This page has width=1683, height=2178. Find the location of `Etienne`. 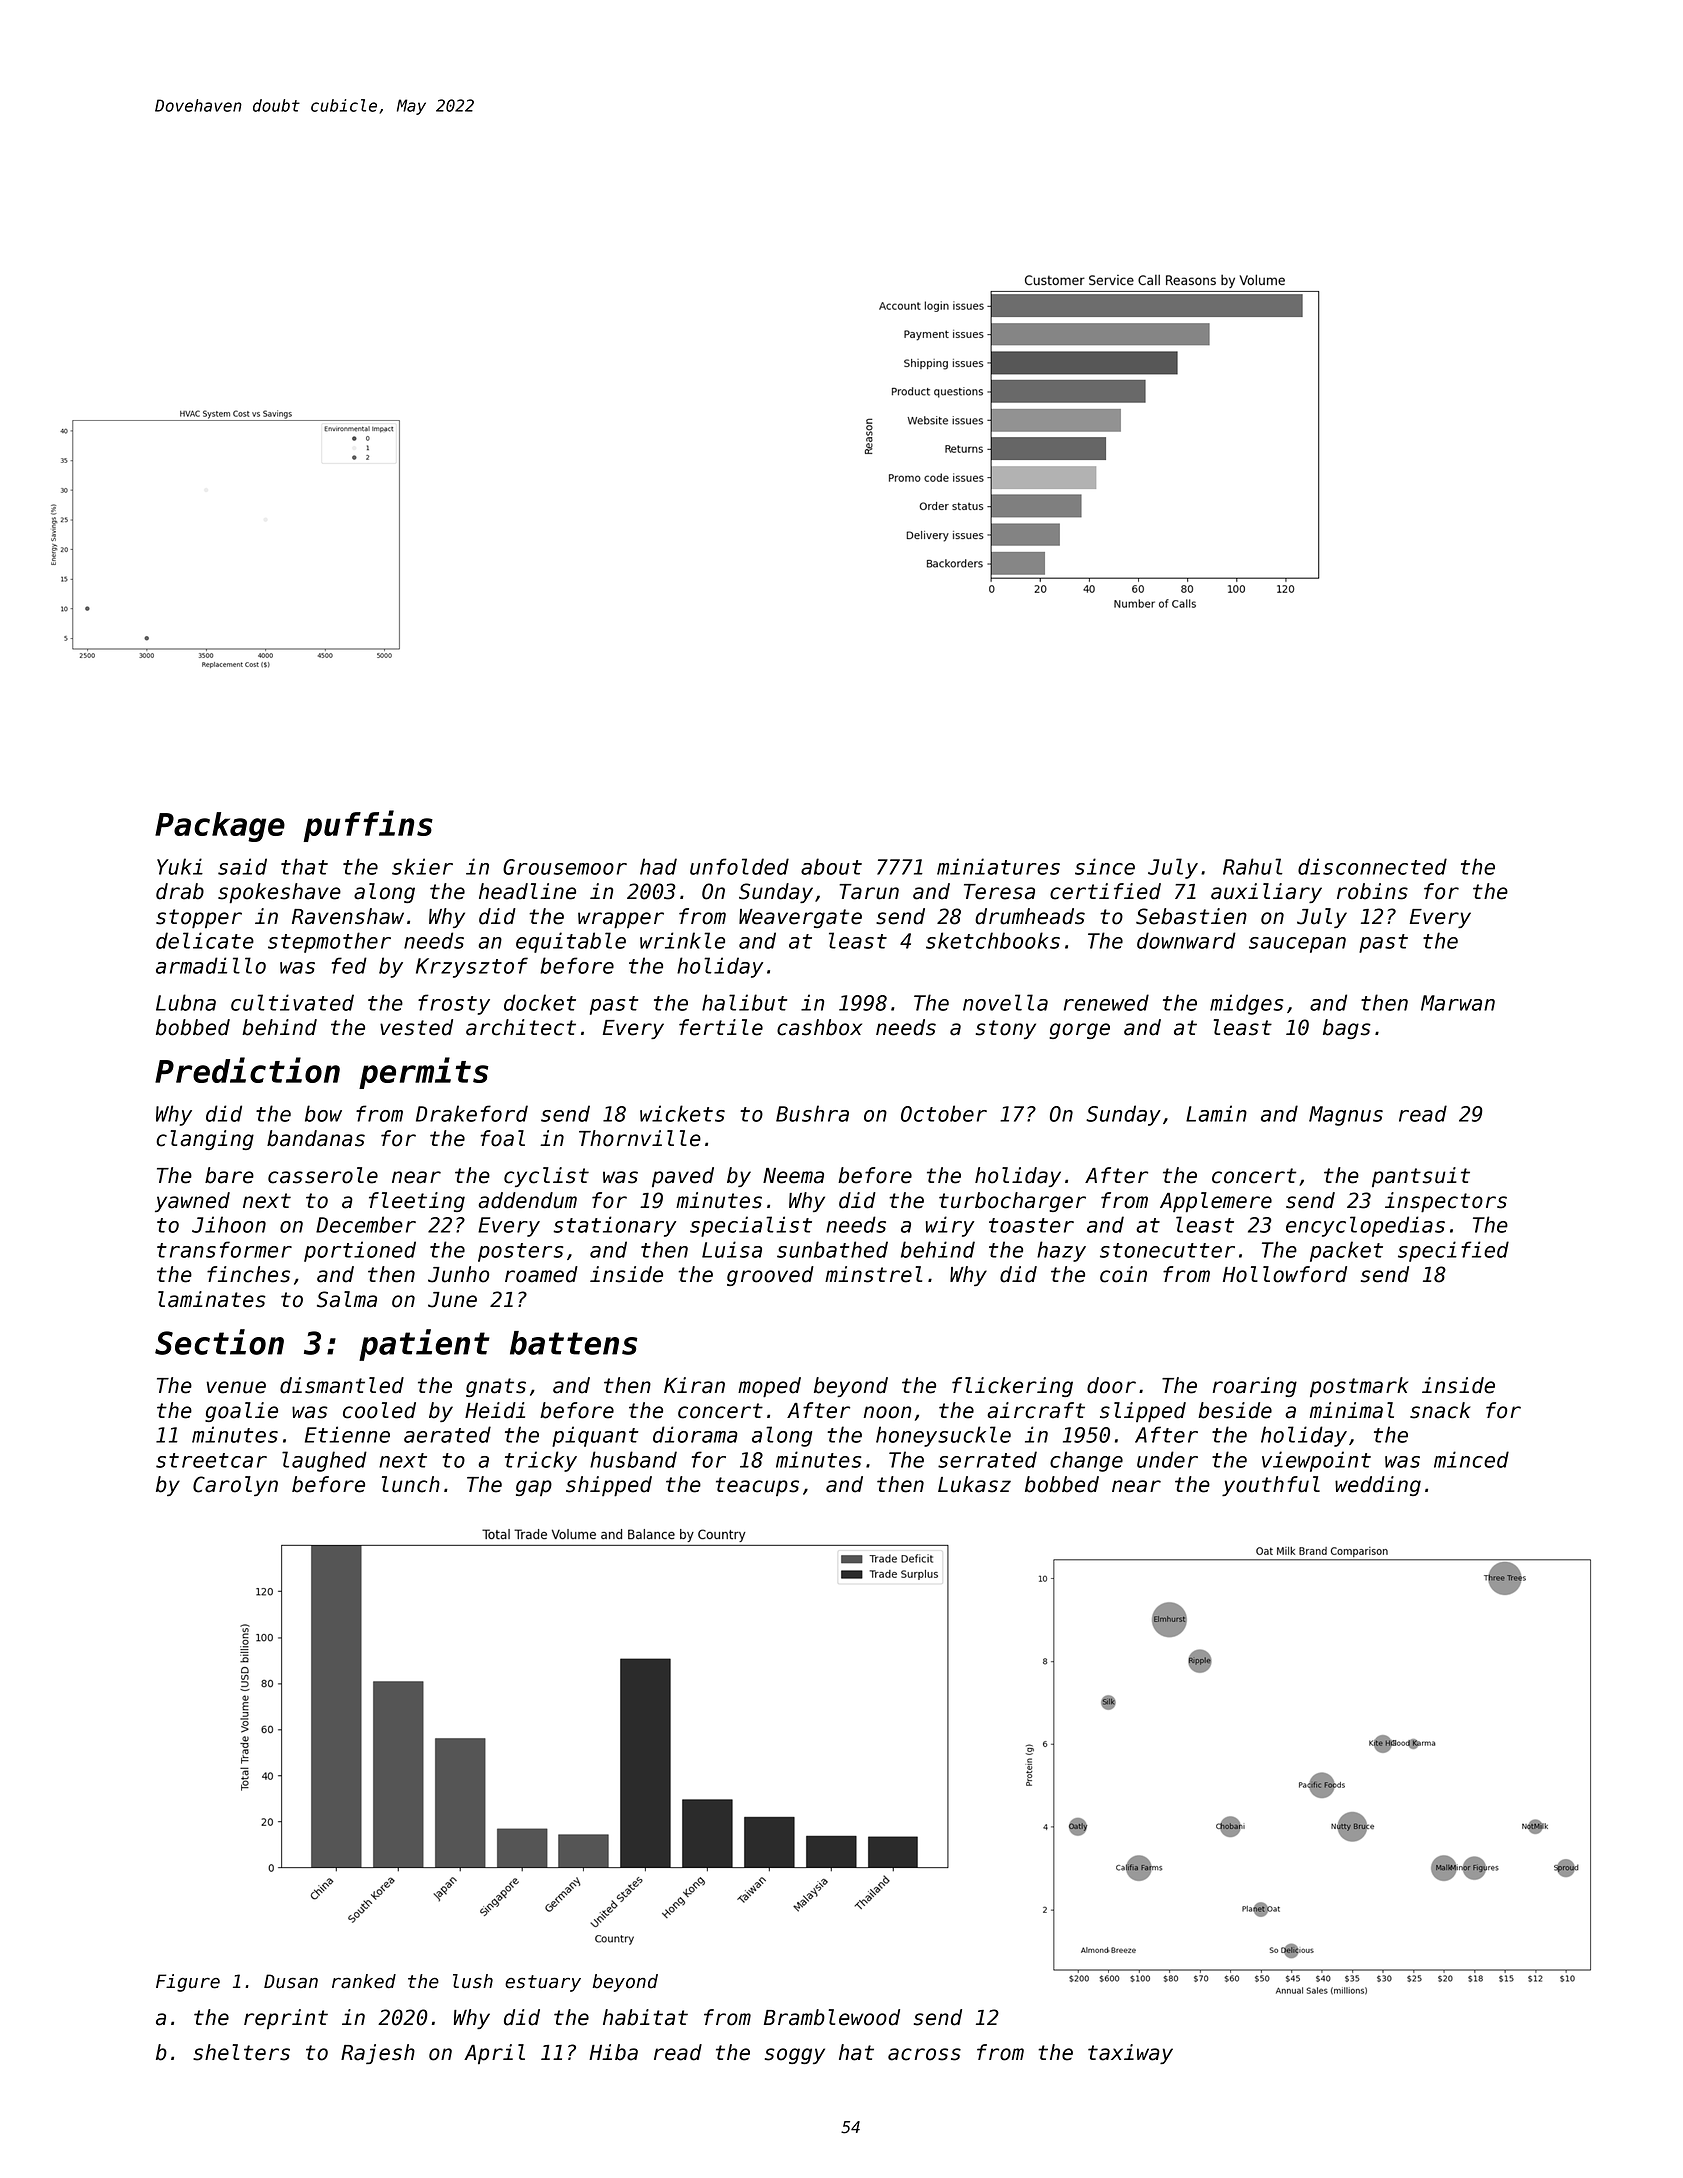

Etienne is located at coordinates (347, 1434).
